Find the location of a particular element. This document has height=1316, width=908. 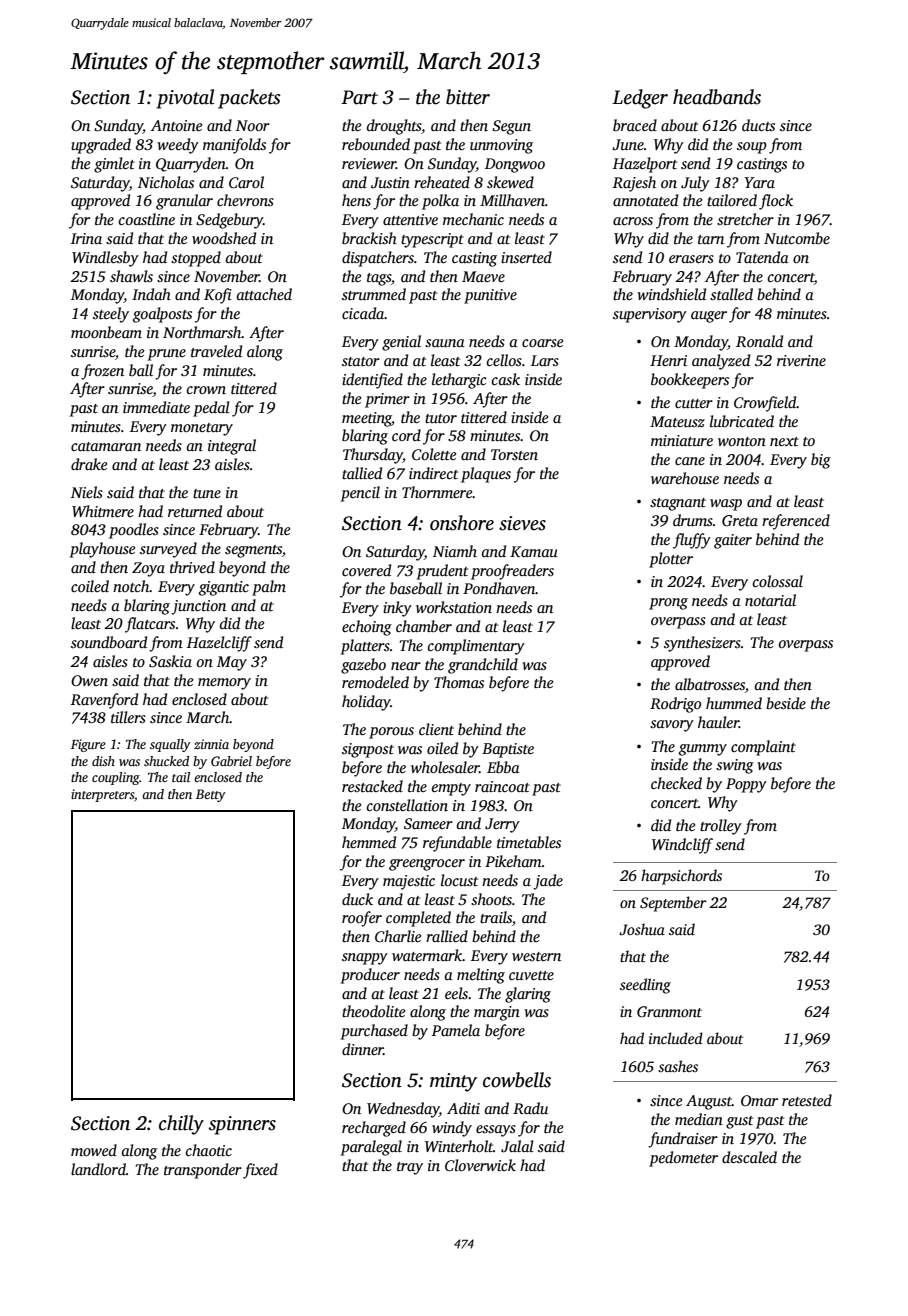

grandchild is located at coordinates (483, 666).
